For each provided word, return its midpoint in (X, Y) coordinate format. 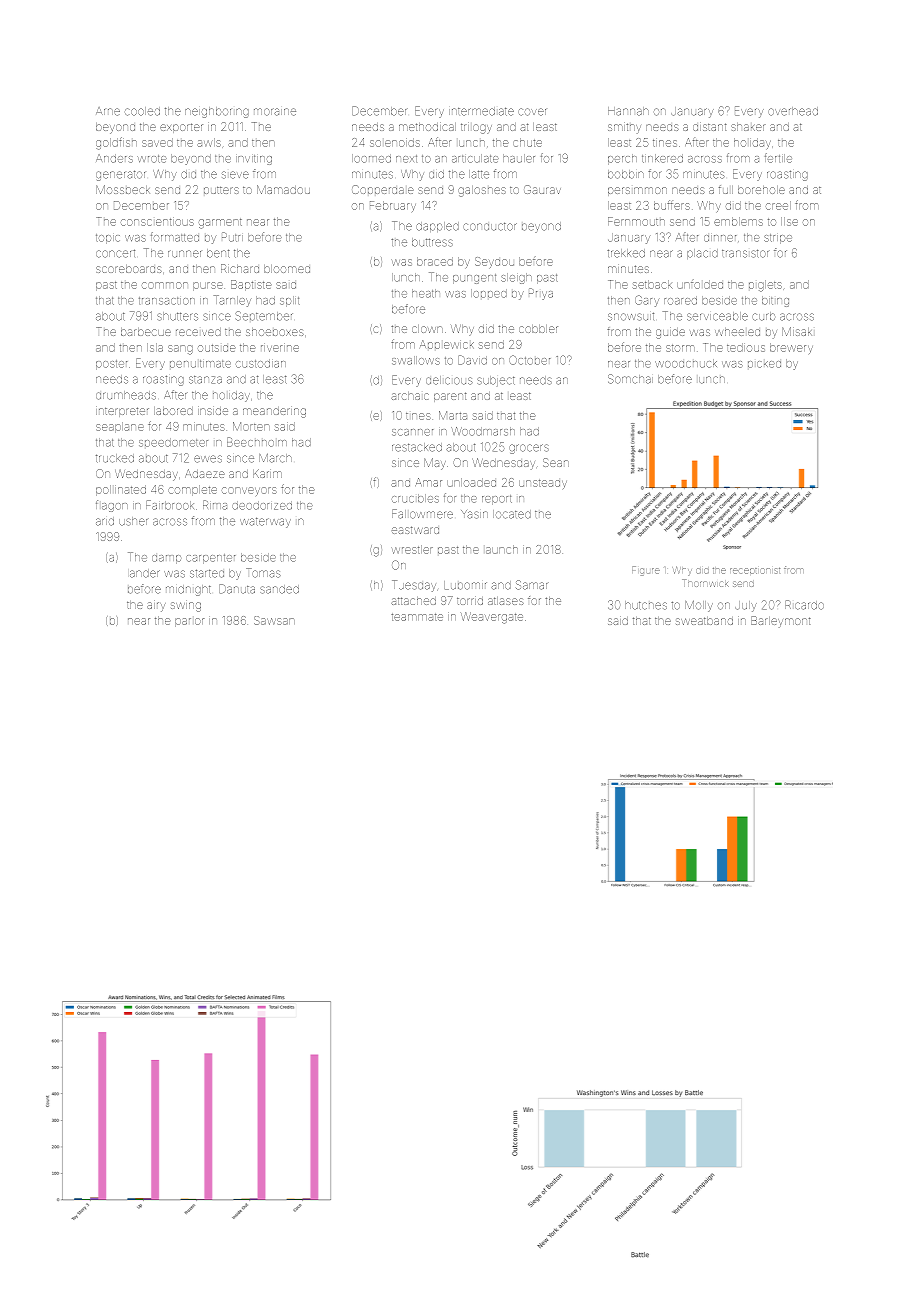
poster (111, 365)
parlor (189, 622)
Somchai (630, 379)
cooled (142, 111)
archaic (410, 396)
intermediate (481, 111)
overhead (793, 111)
